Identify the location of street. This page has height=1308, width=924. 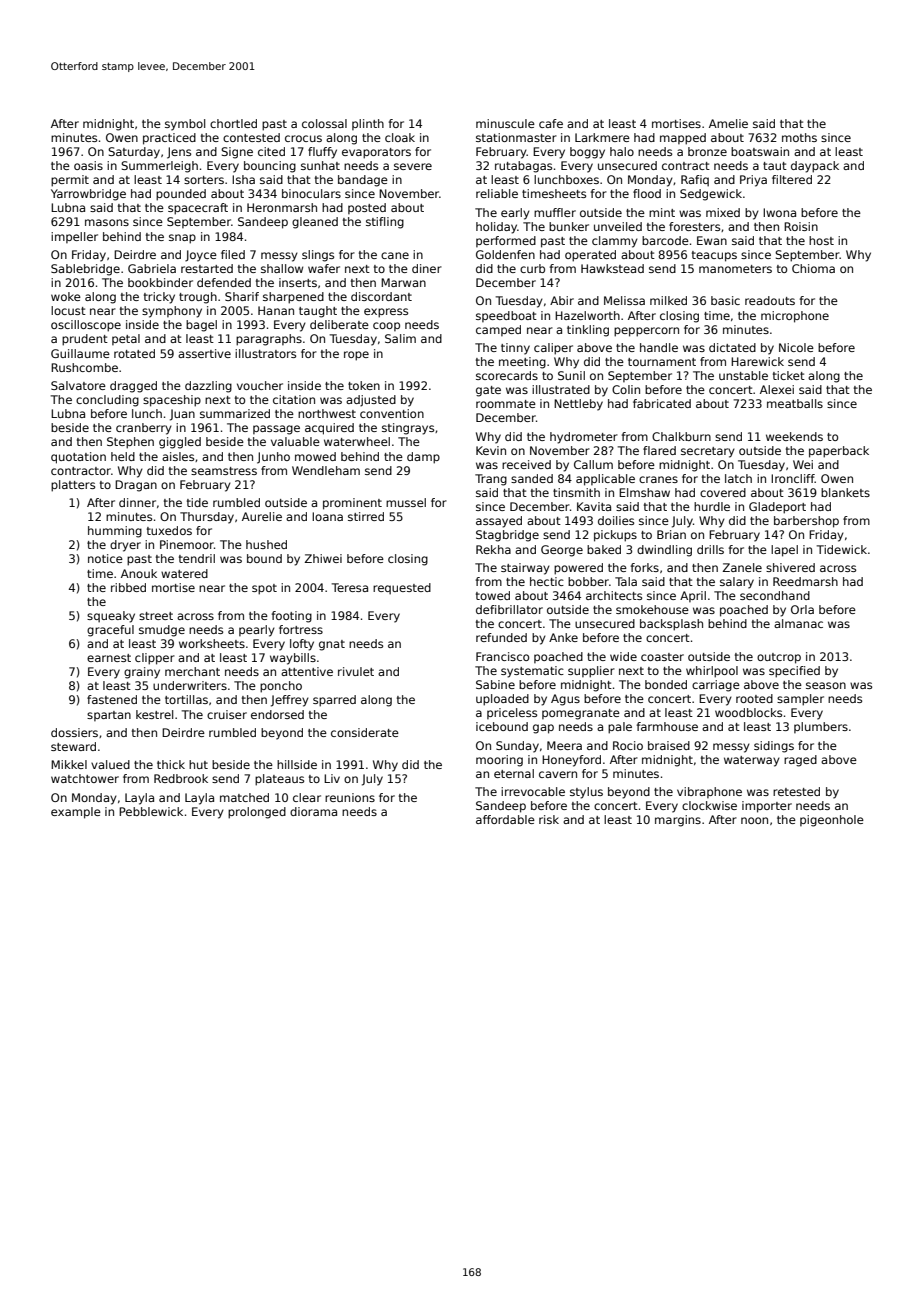
(156, 616).
